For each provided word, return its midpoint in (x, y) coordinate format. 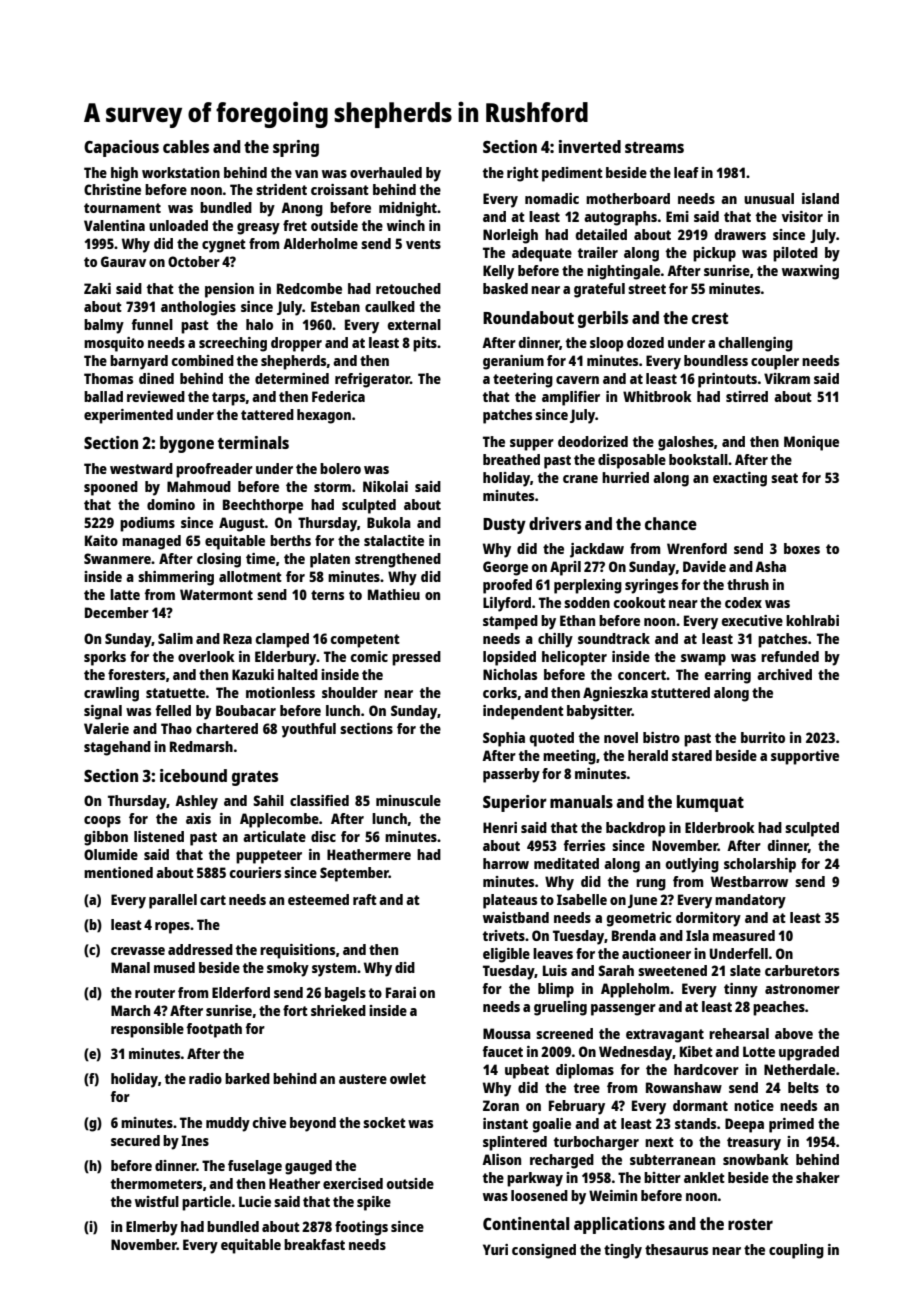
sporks (105, 658)
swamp (703, 660)
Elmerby (152, 1228)
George (505, 568)
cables (186, 146)
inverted (590, 146)
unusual (769, 198)
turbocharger (596, 1143)
